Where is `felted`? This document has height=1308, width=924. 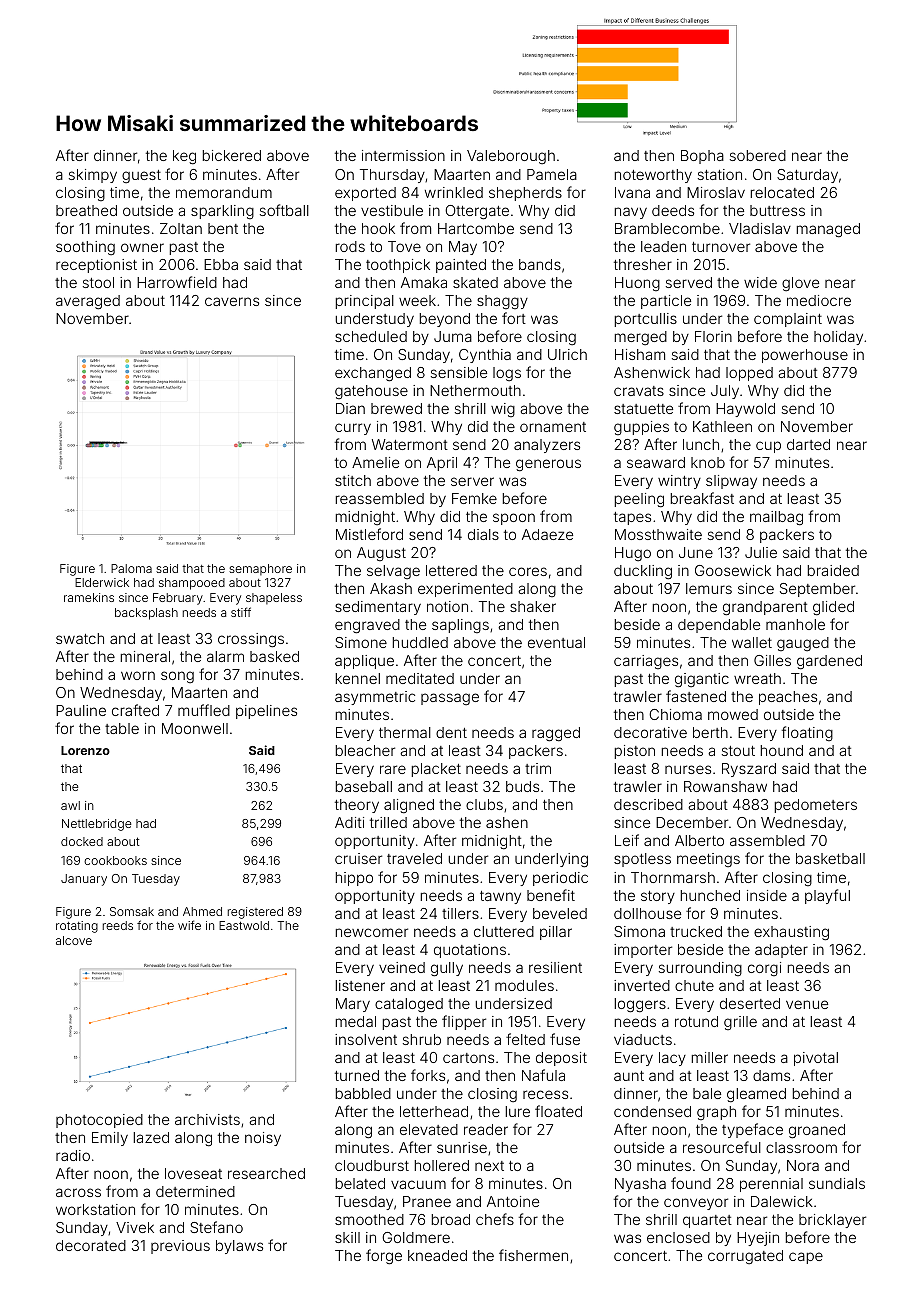
felted is located at coordinates (525, 1039).
